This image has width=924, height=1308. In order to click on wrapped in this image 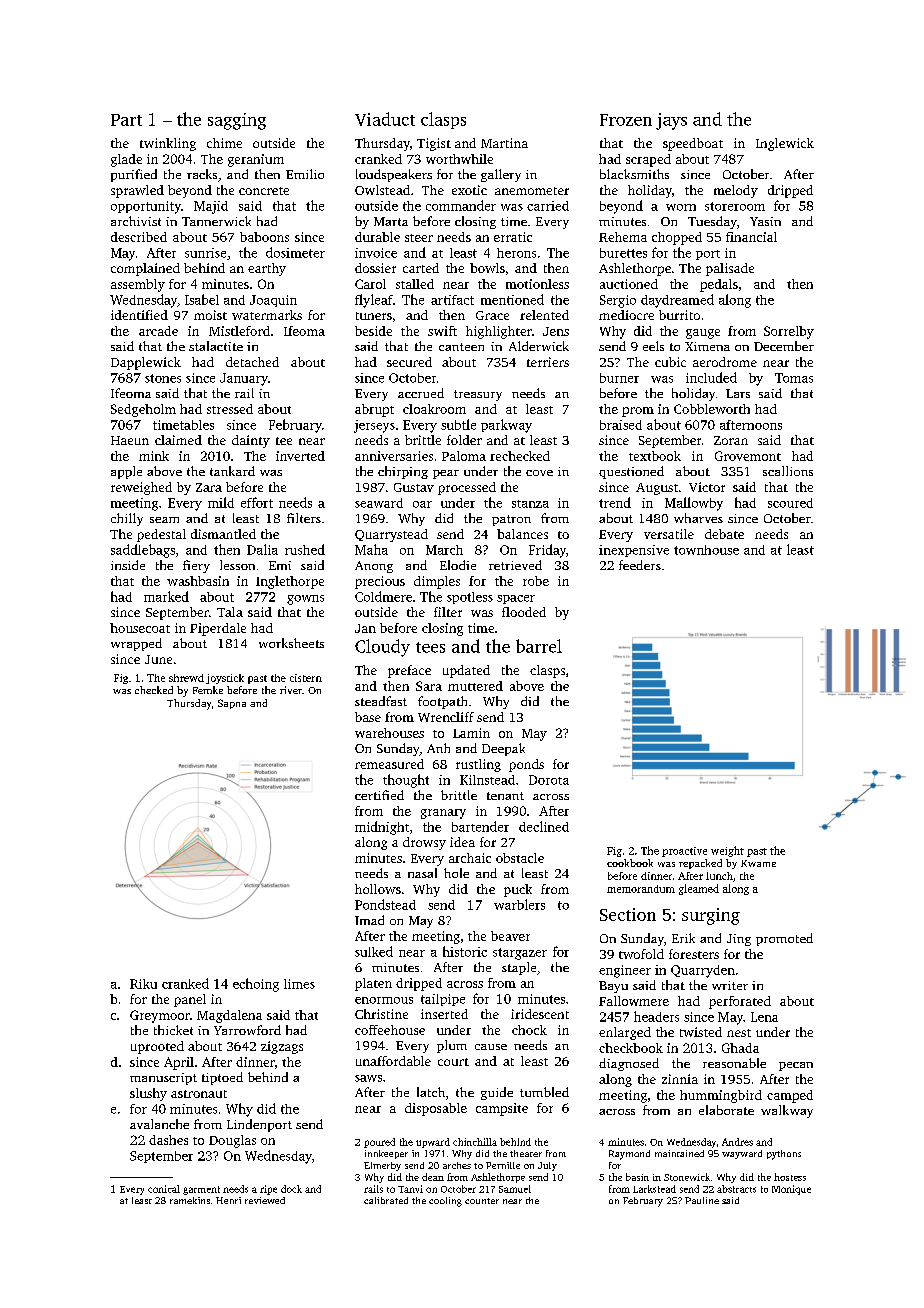, I will do `click(136, 644)`.
